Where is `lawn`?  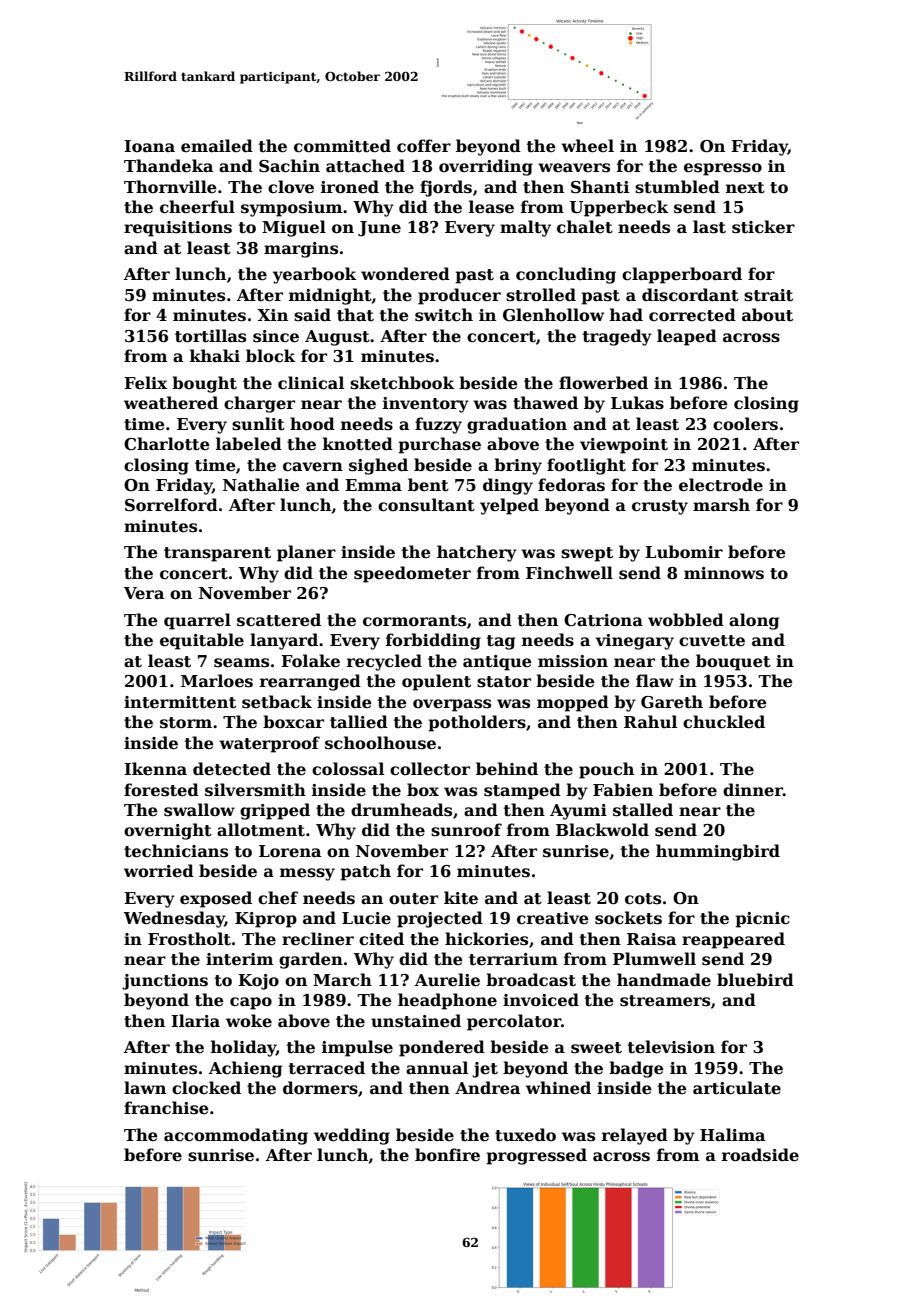
lawn is located at coordinates (145, 1087).
